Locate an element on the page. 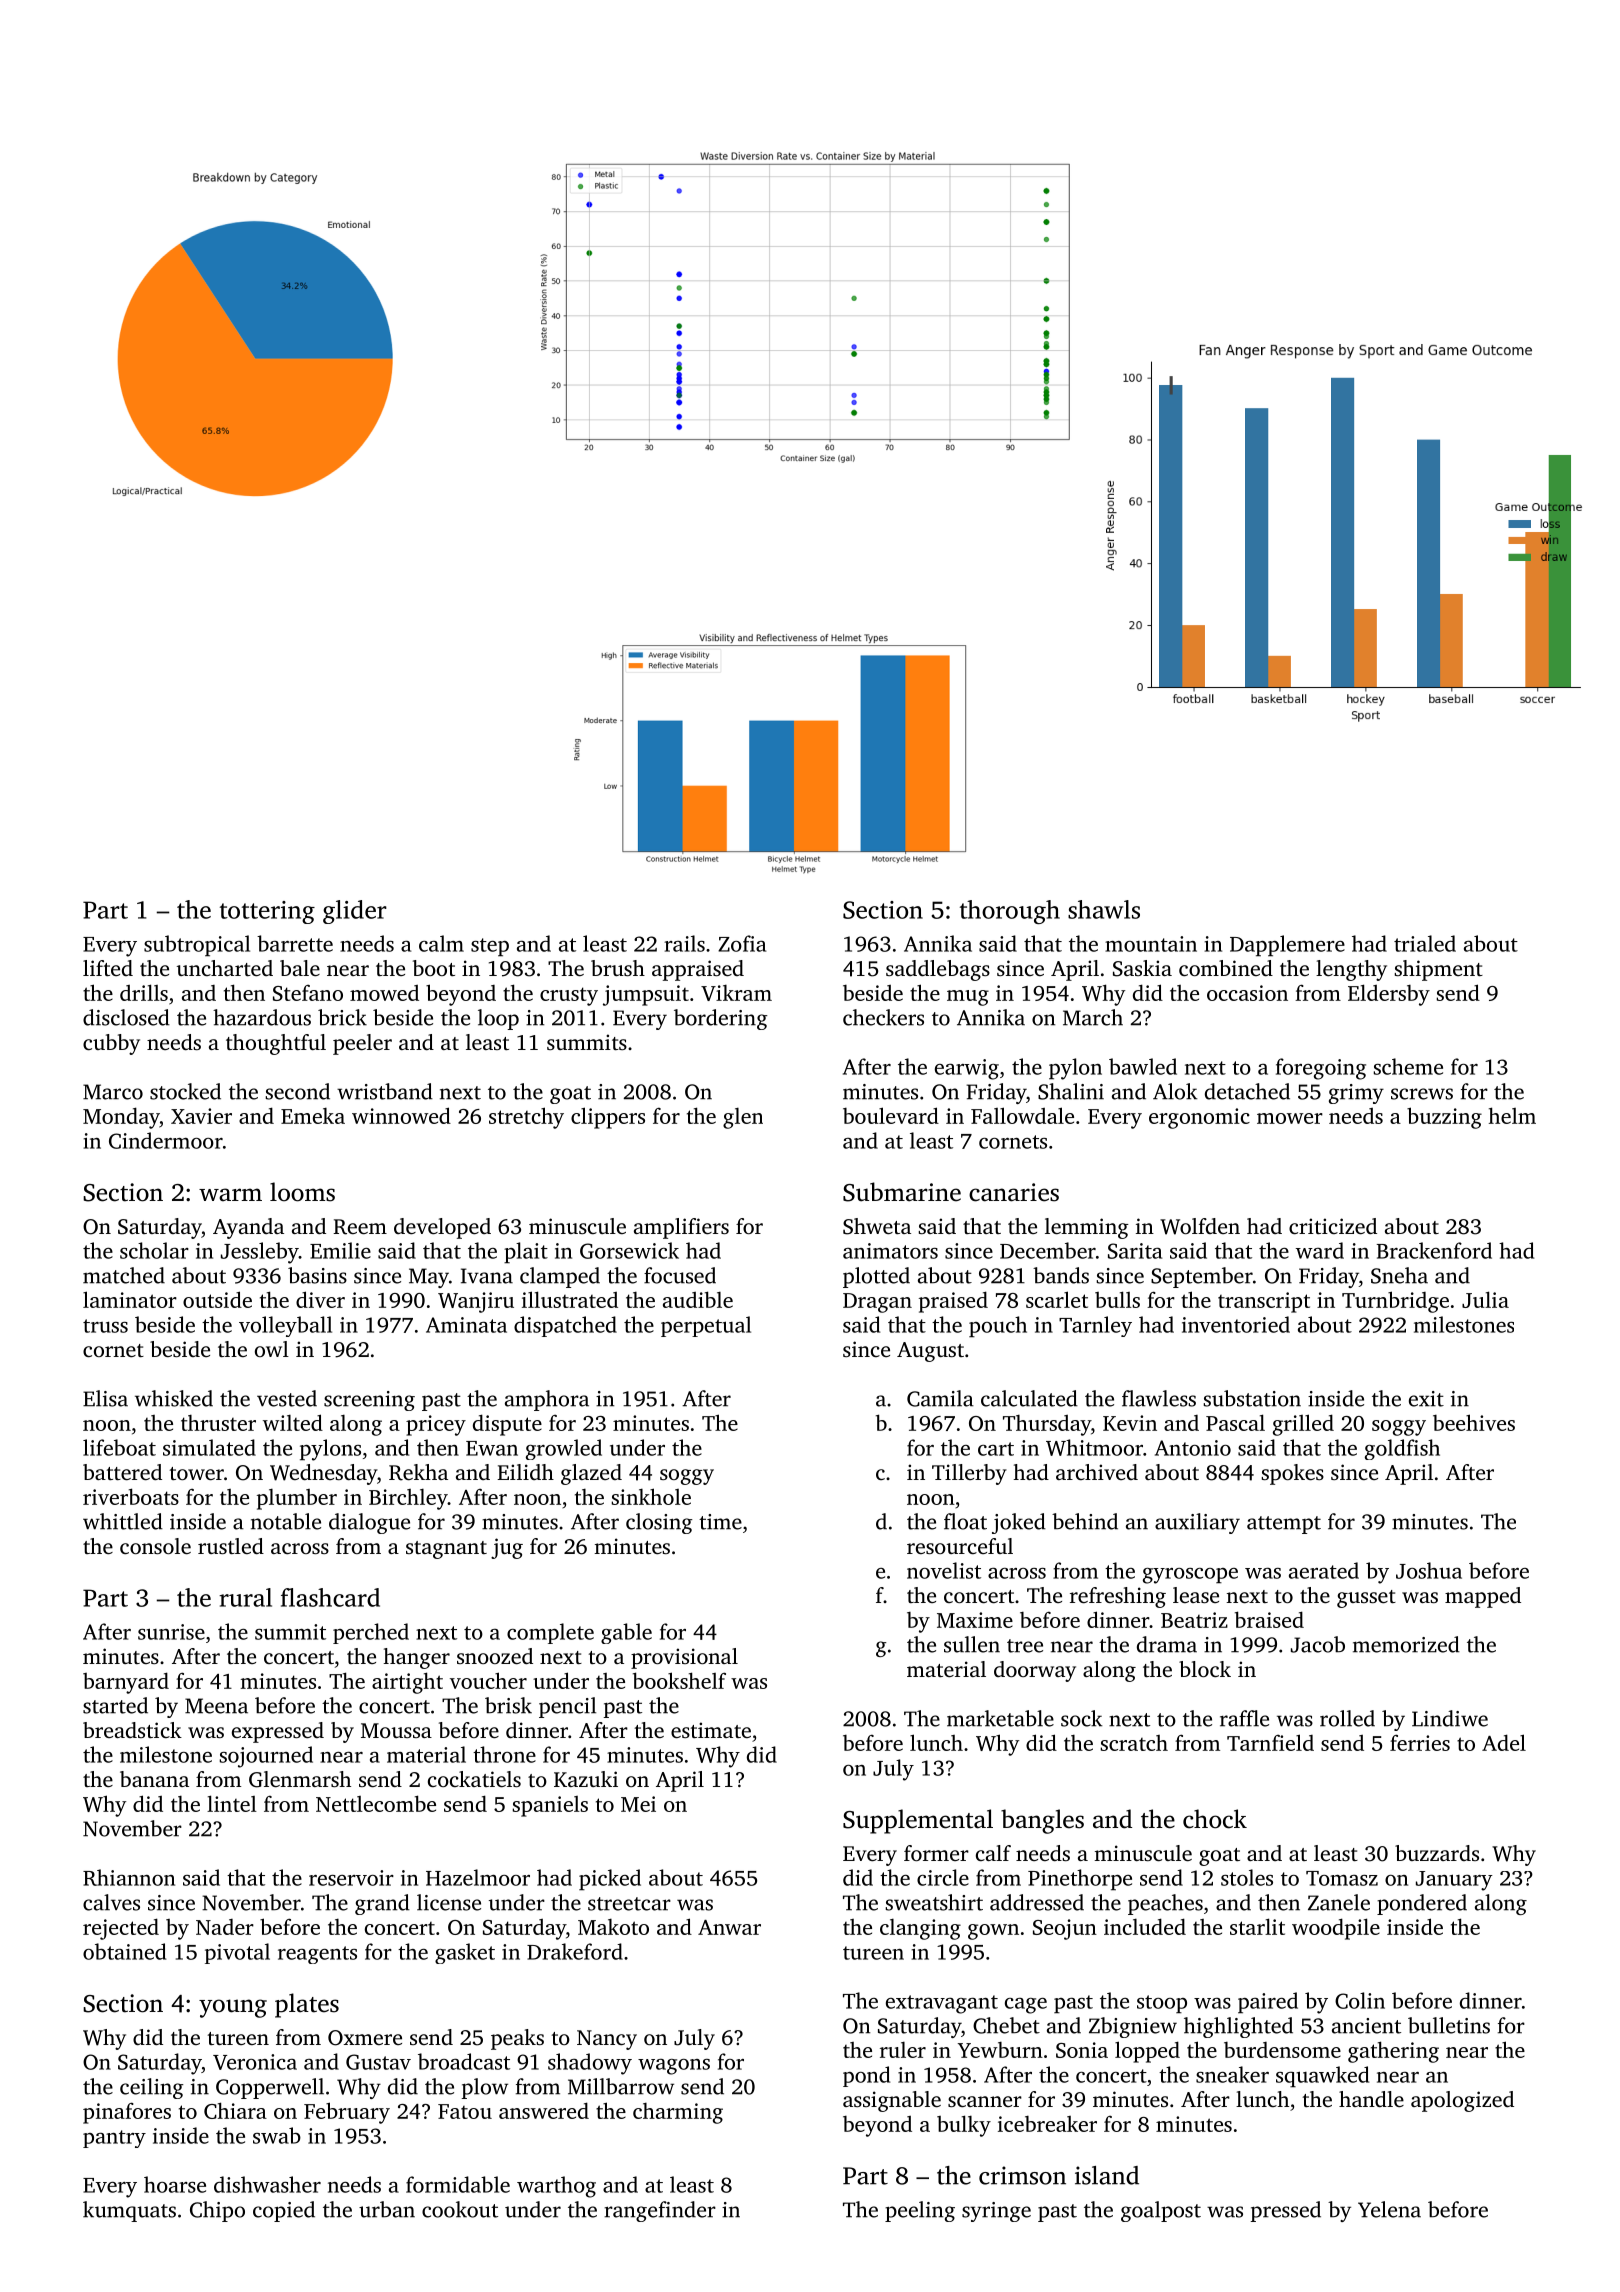  rangefinder is located at coordinates (660, 2211).
